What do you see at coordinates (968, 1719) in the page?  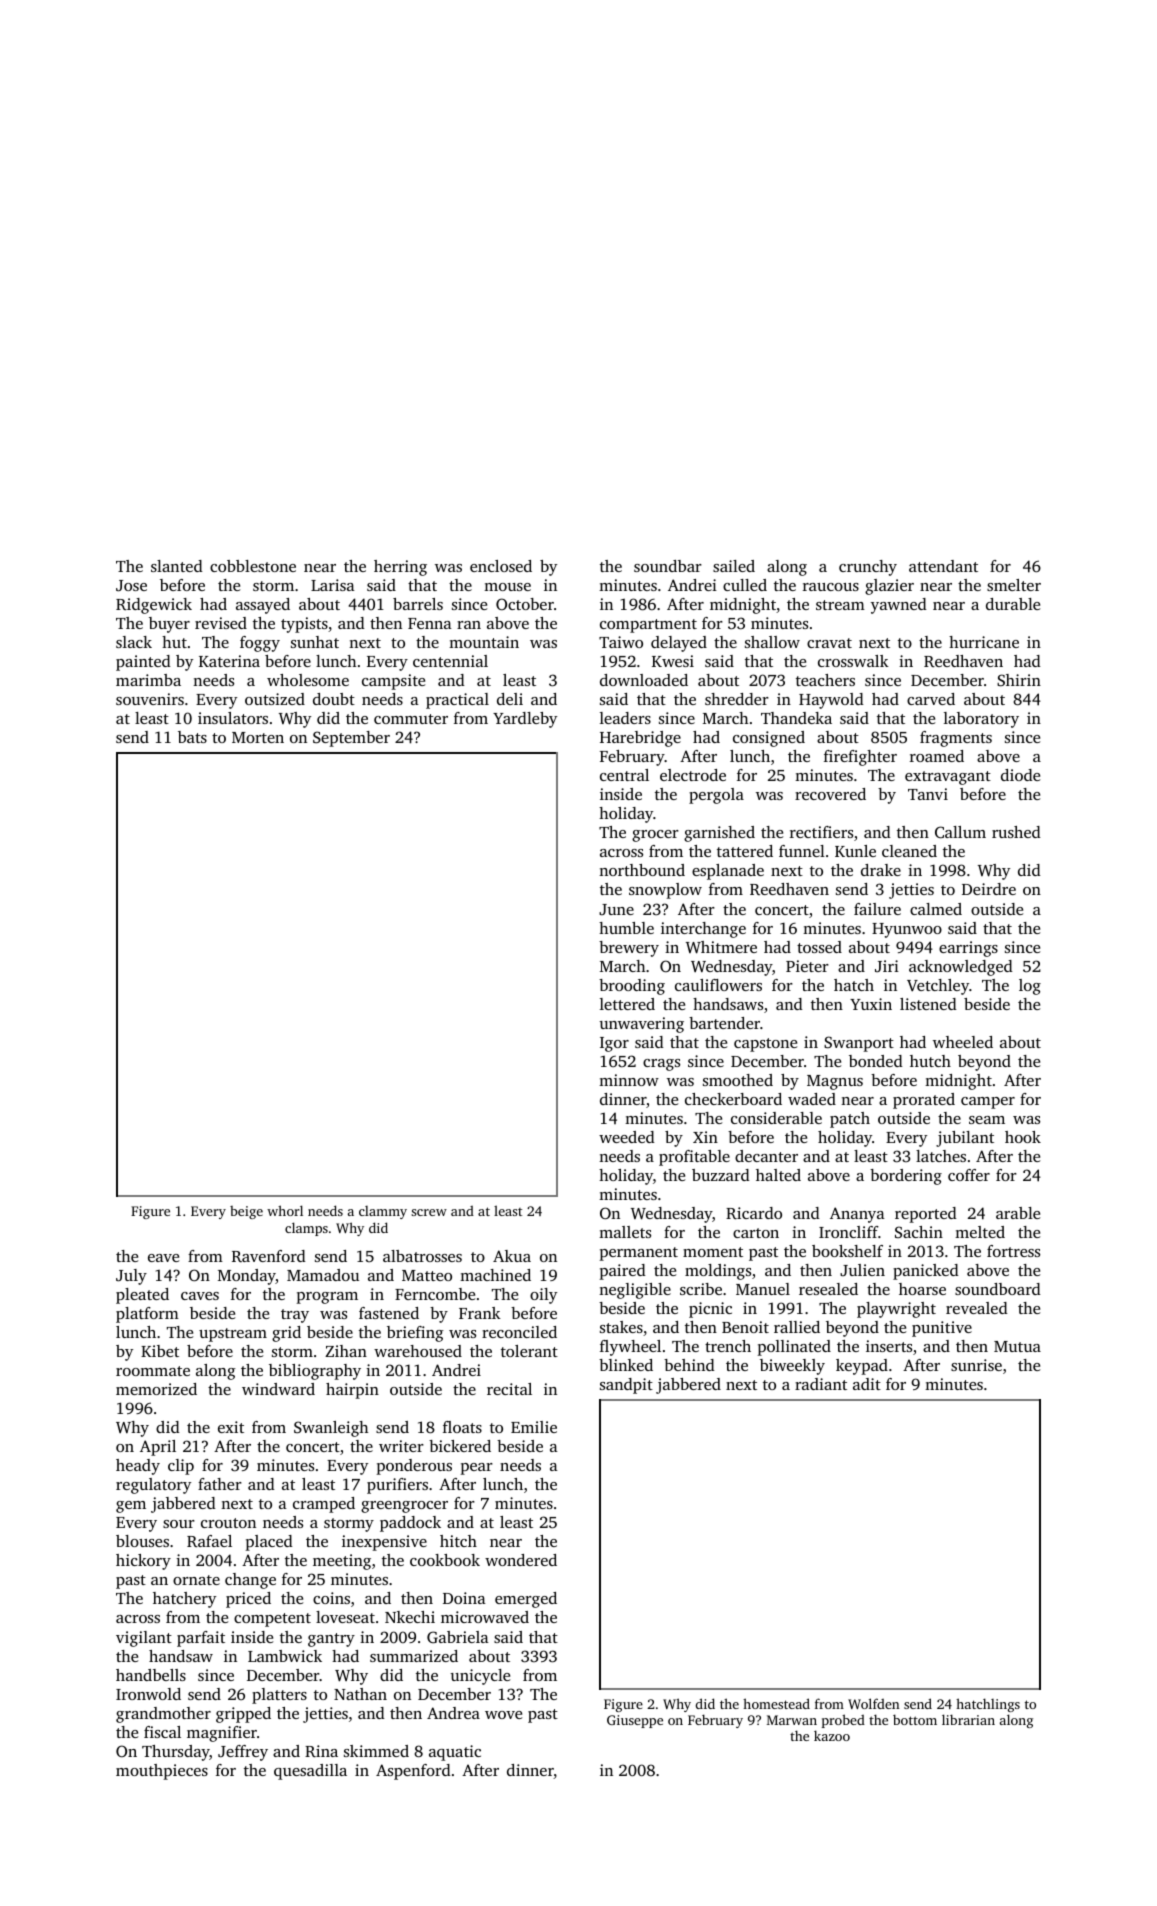 I see `librarian` at bounding box center [968, 1719].
